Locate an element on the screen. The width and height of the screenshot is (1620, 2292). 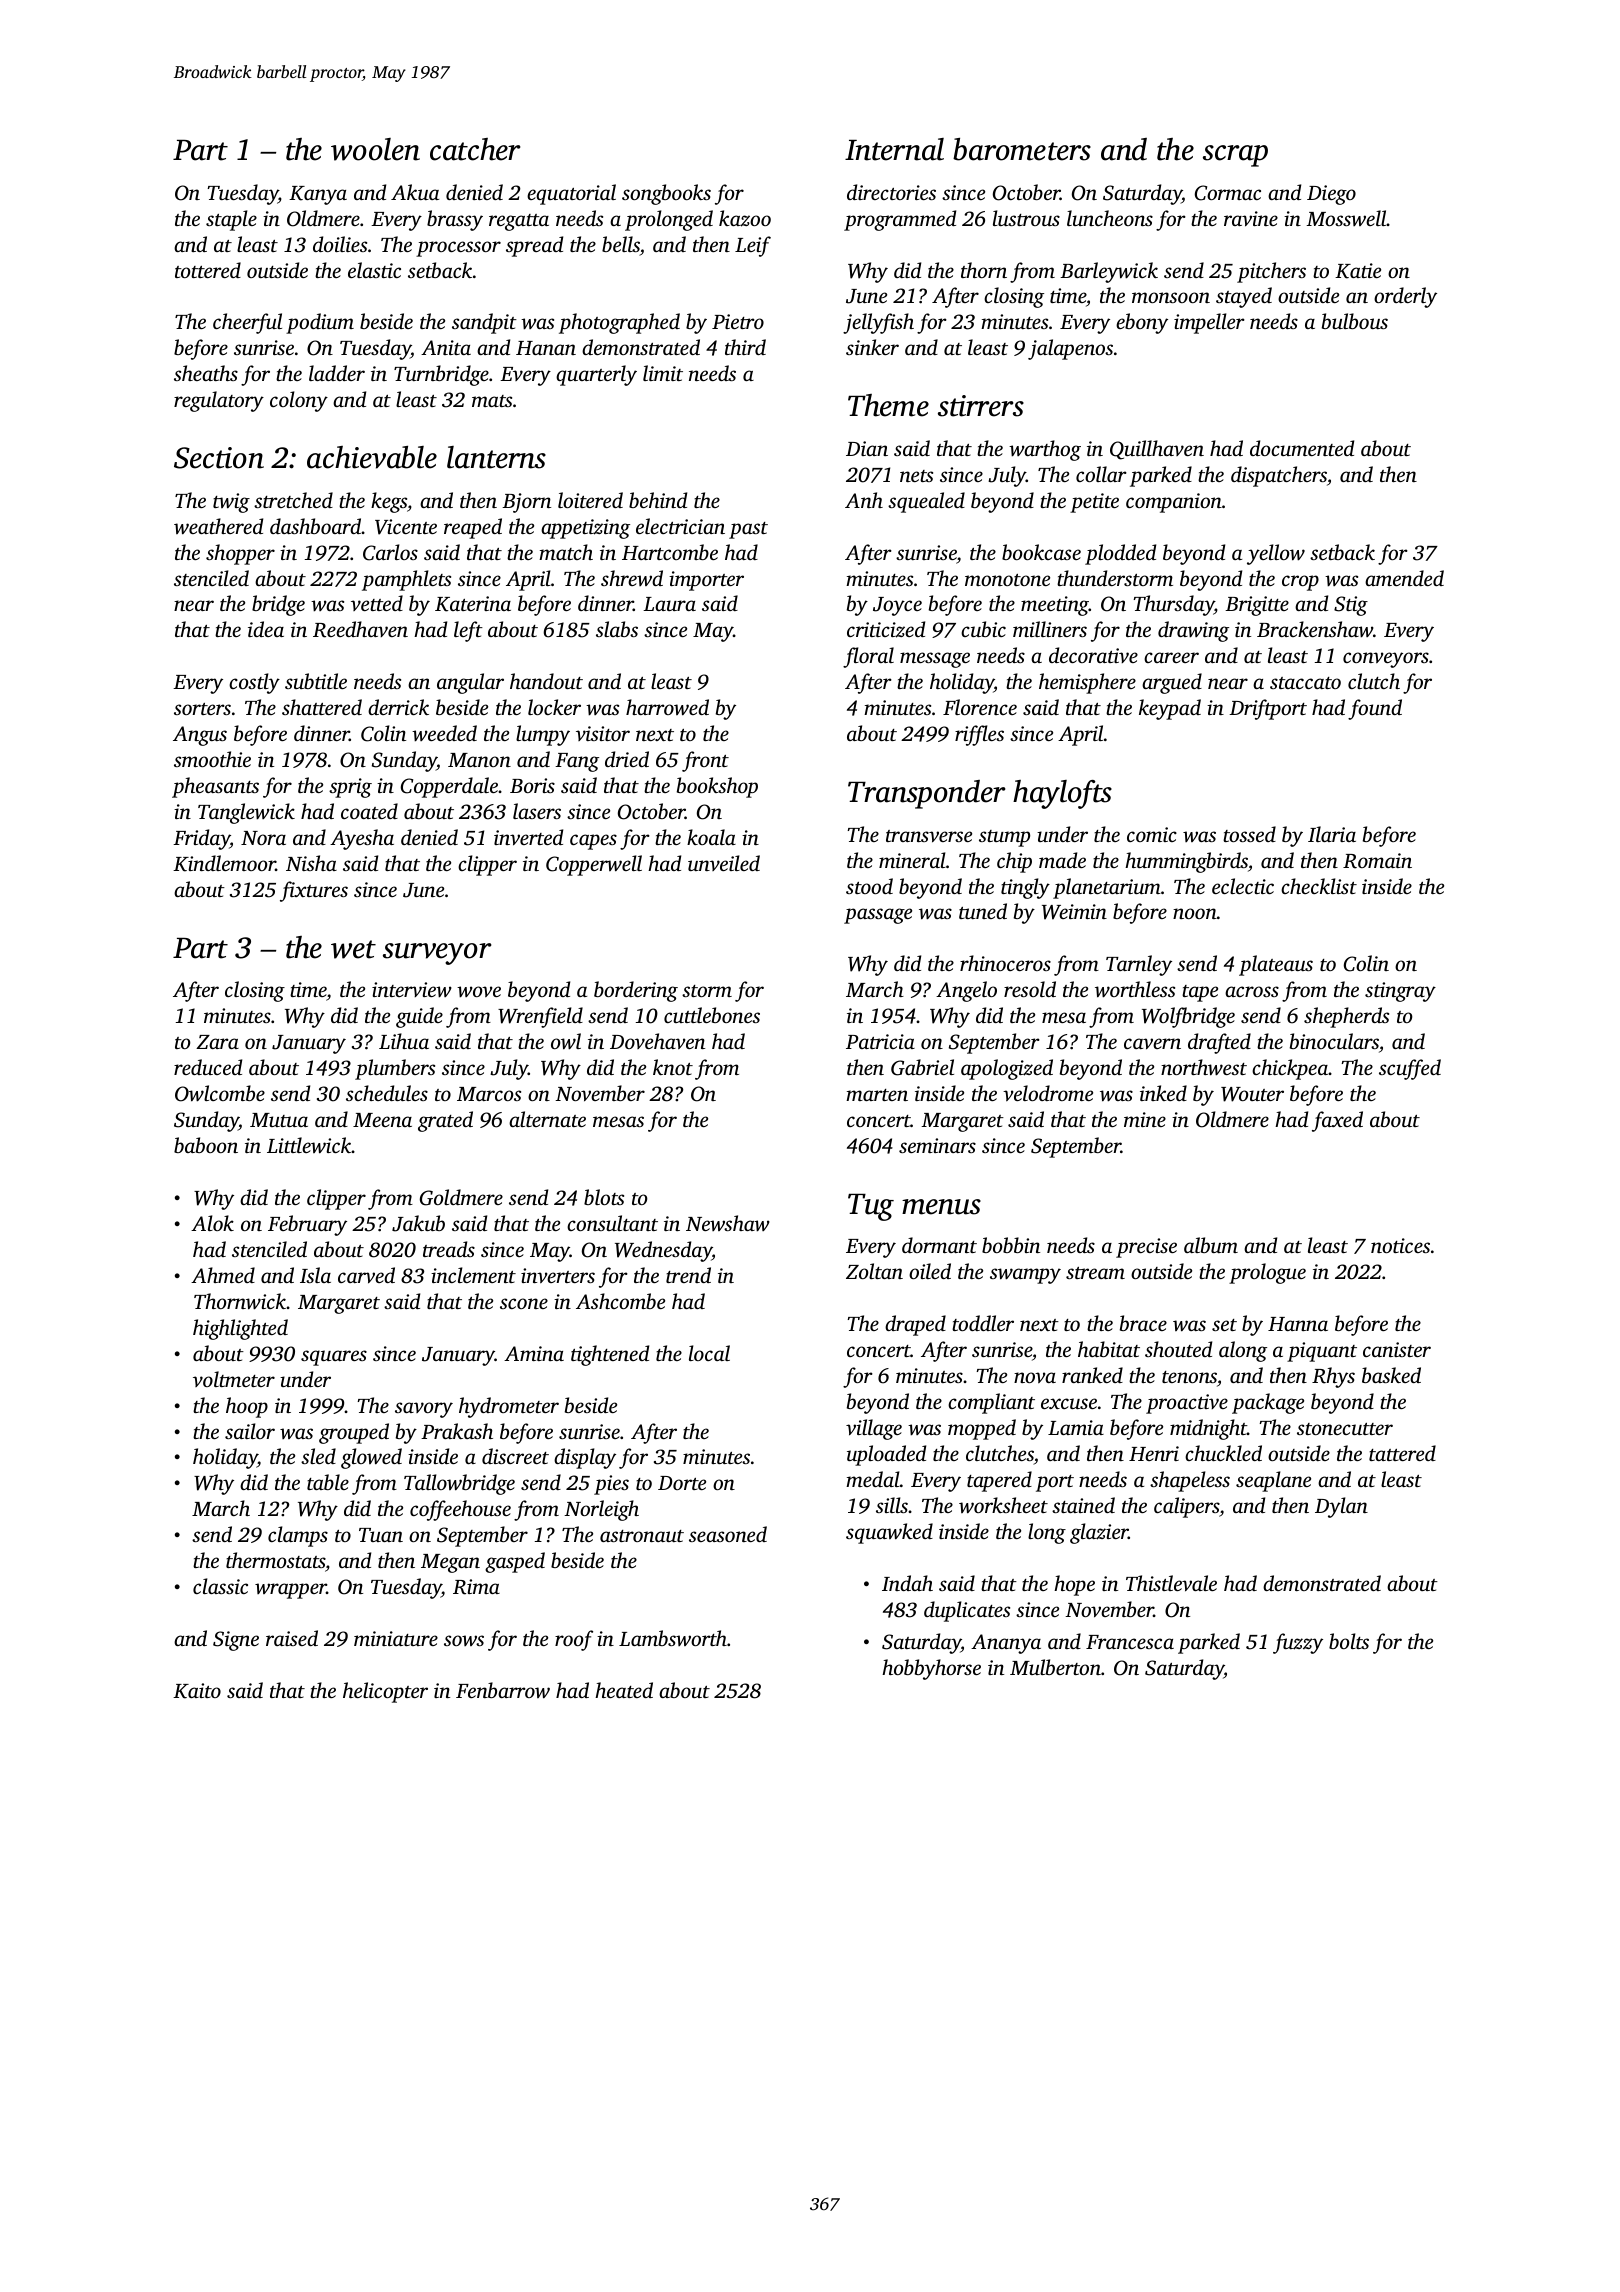
scrap is located at coordinates (1235, 156).
